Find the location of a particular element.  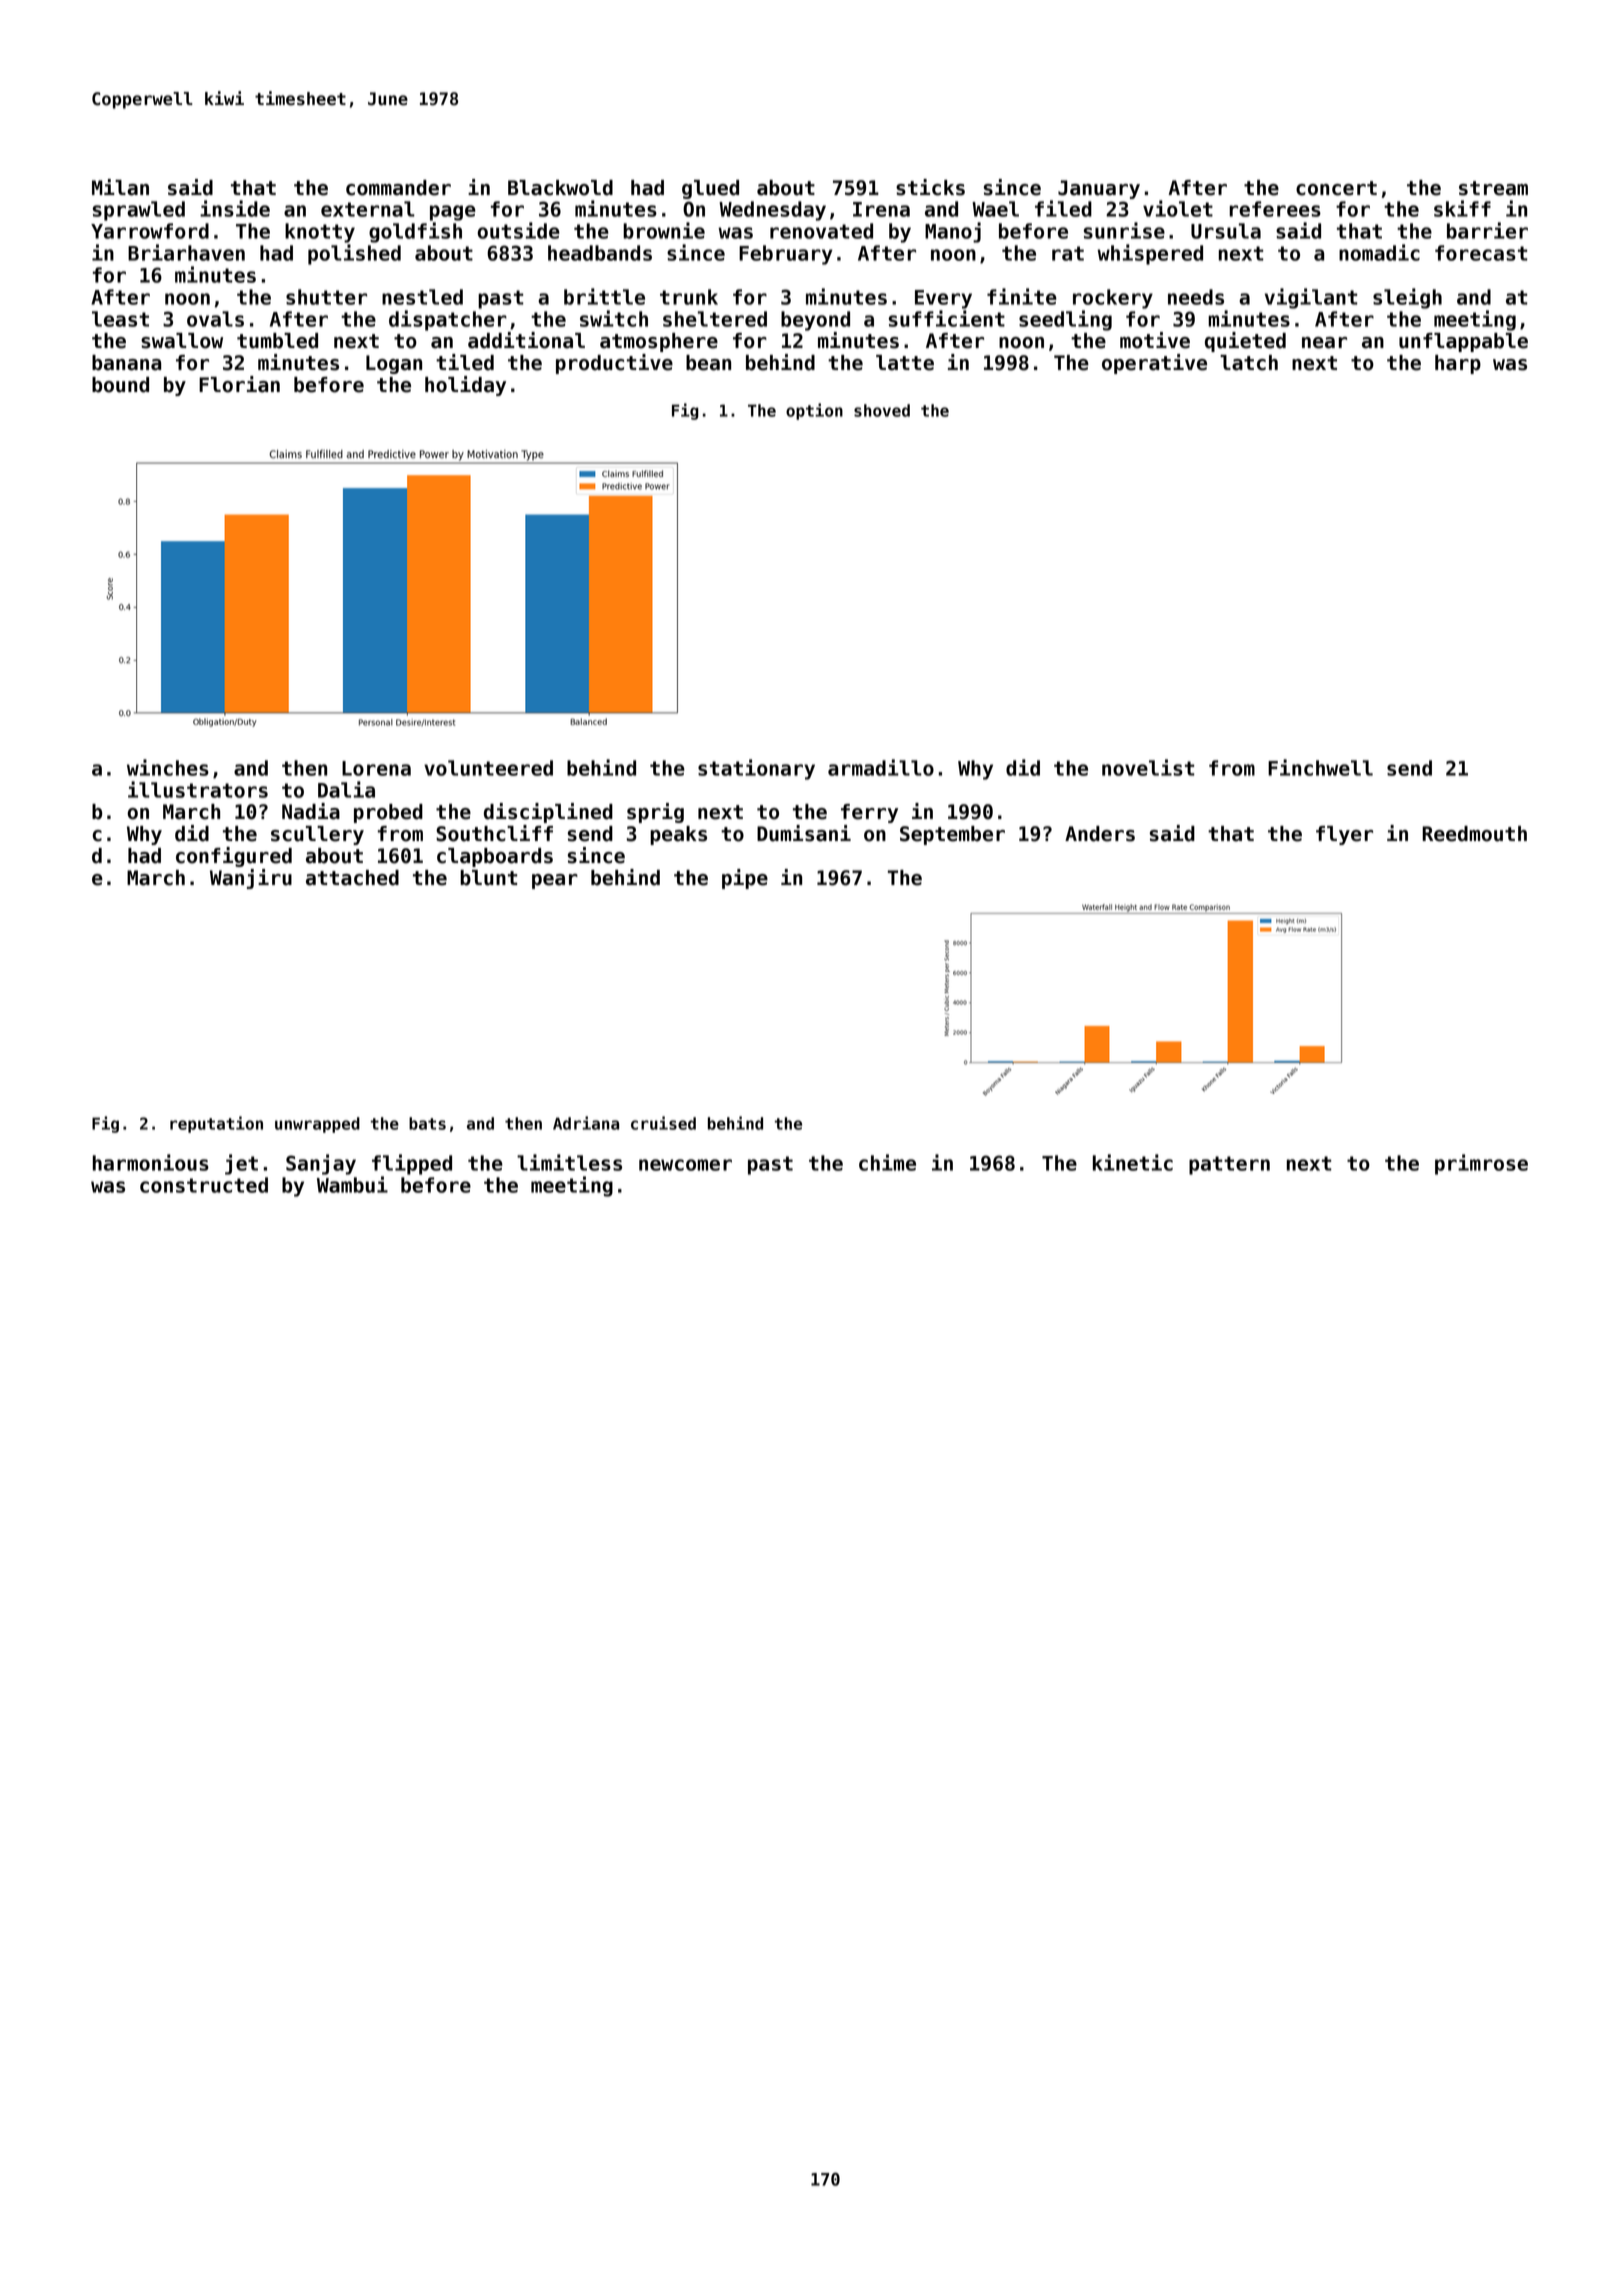

Irena is located at coordinates (881, 209).
